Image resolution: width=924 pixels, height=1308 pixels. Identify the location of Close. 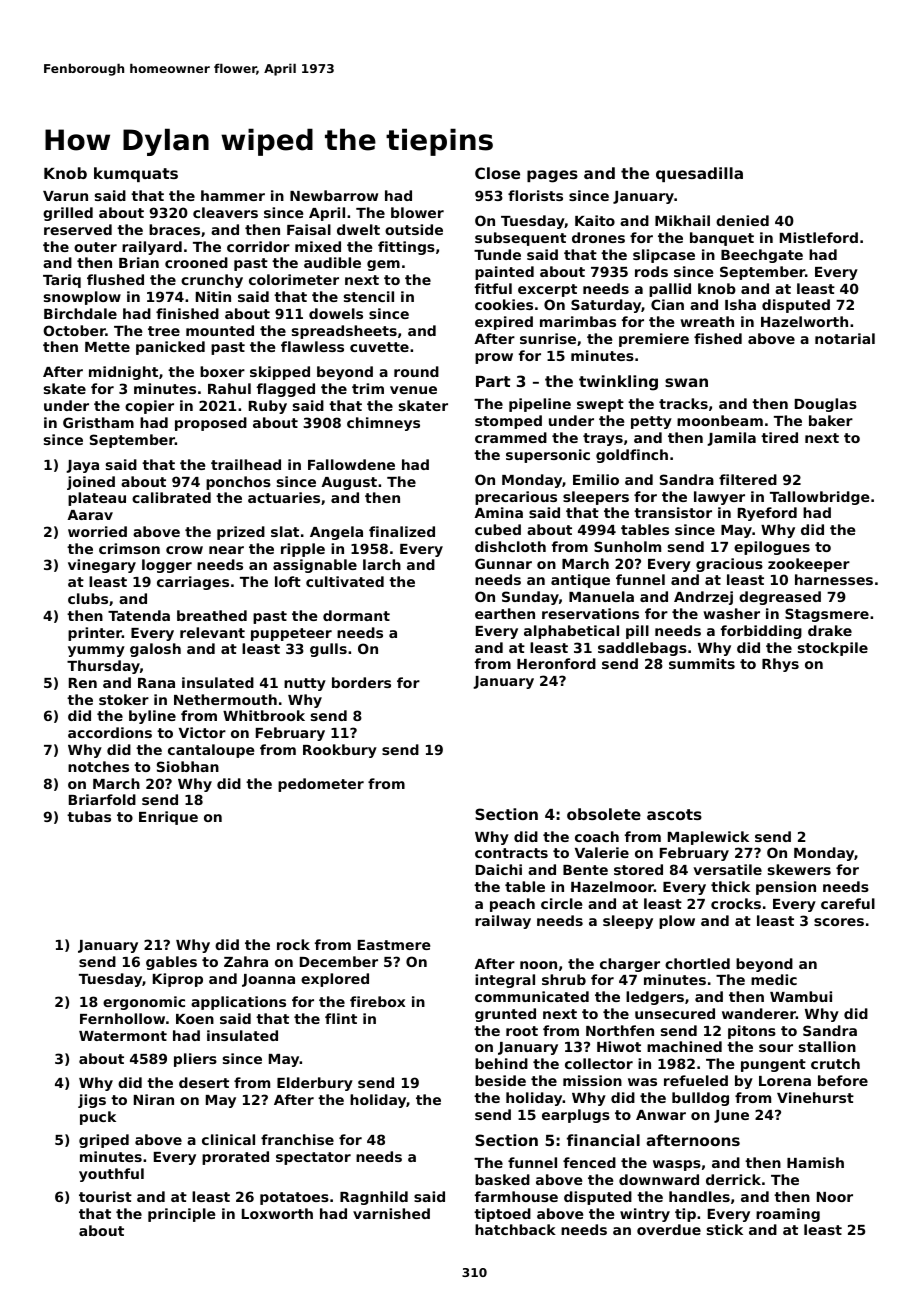
(497, 173).
